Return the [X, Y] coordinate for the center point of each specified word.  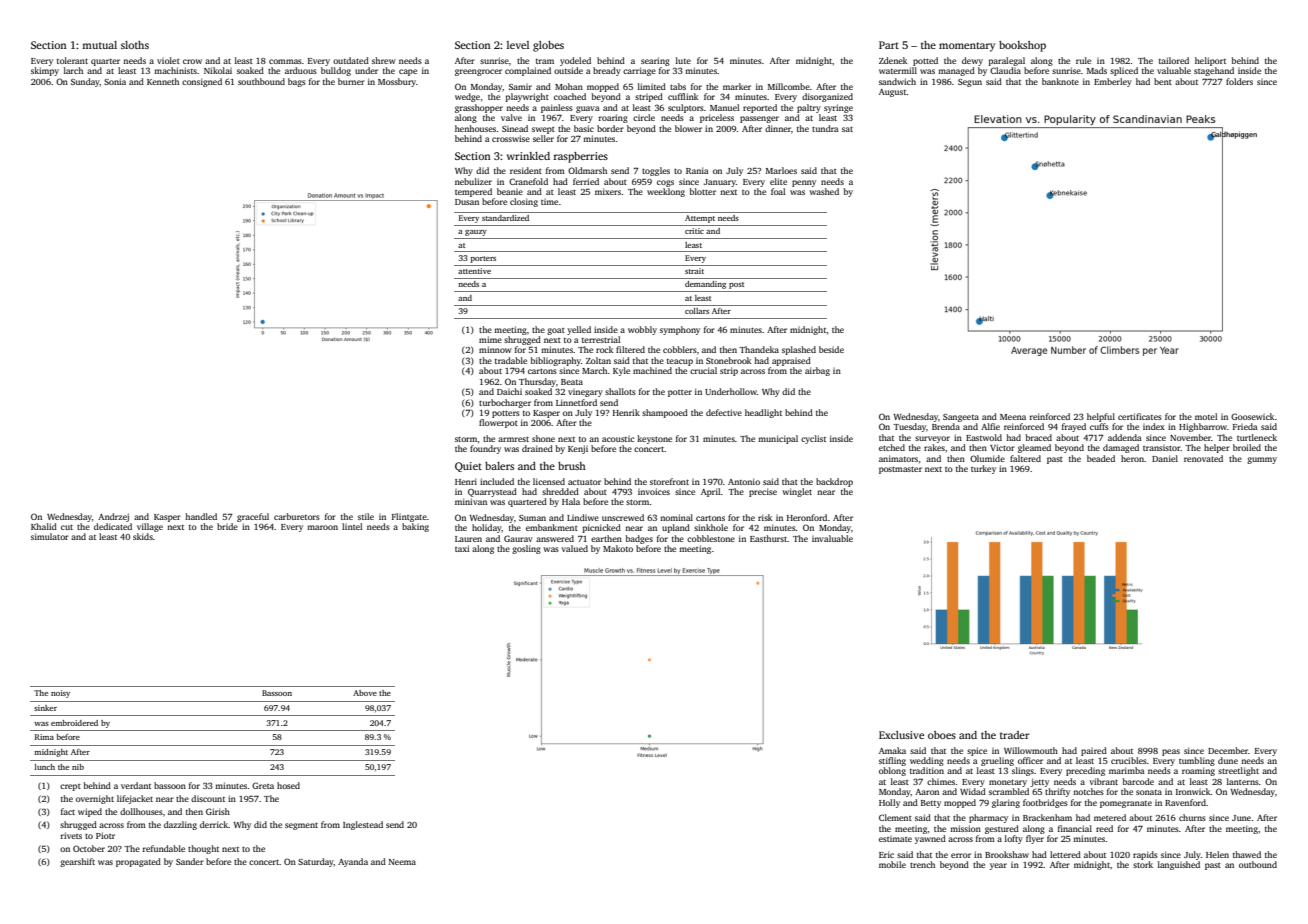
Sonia [115, 81]
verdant [136, 785]
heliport [1210, 61]
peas [1171, 752]
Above [365, 693]
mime [490, 339]
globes [548, 46]
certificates [1140, 416]
